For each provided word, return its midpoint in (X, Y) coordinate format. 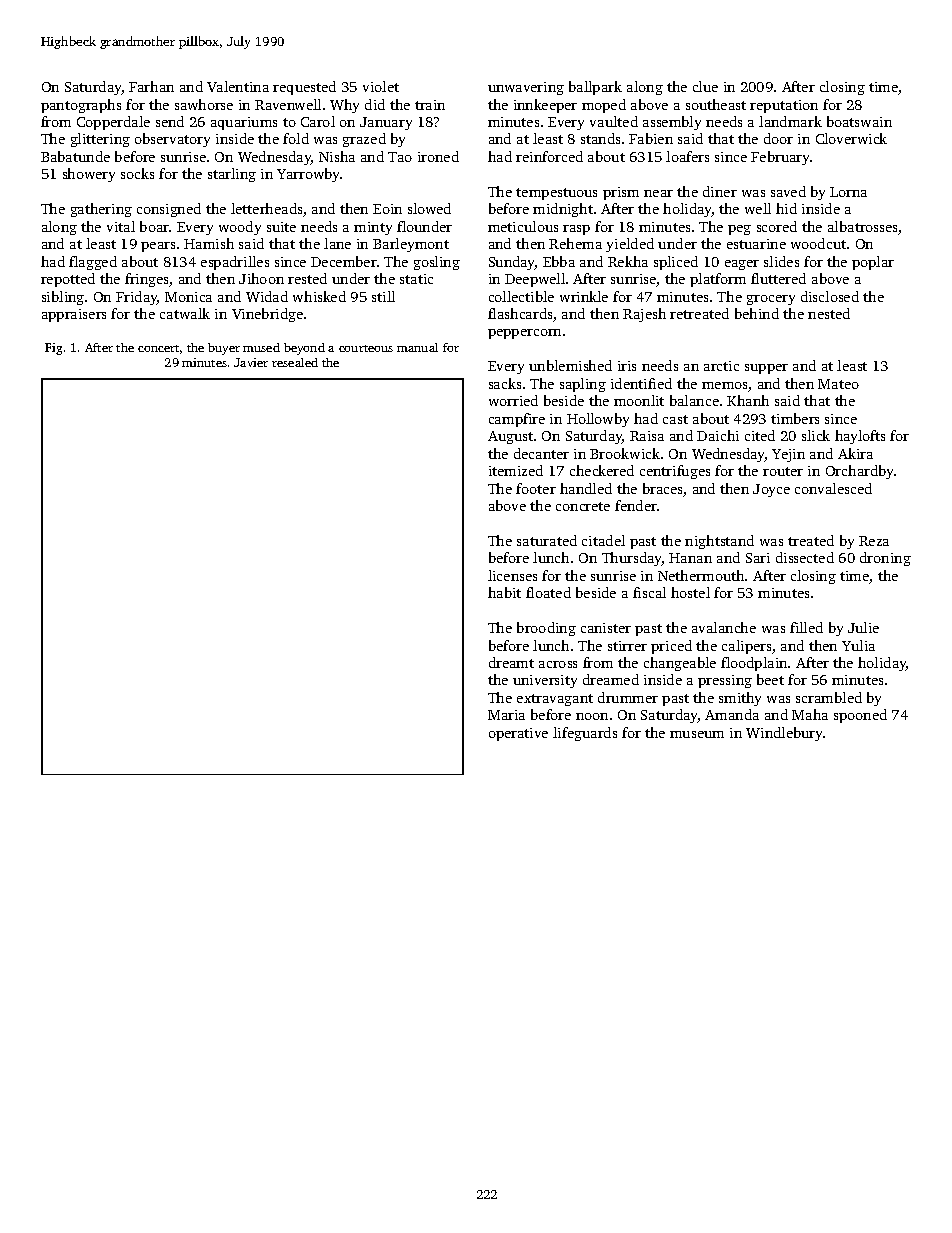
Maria (506, 715)
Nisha (337, 156)
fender (636, 505)
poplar (873, 263)
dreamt (511, 662)
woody (240, 228)
